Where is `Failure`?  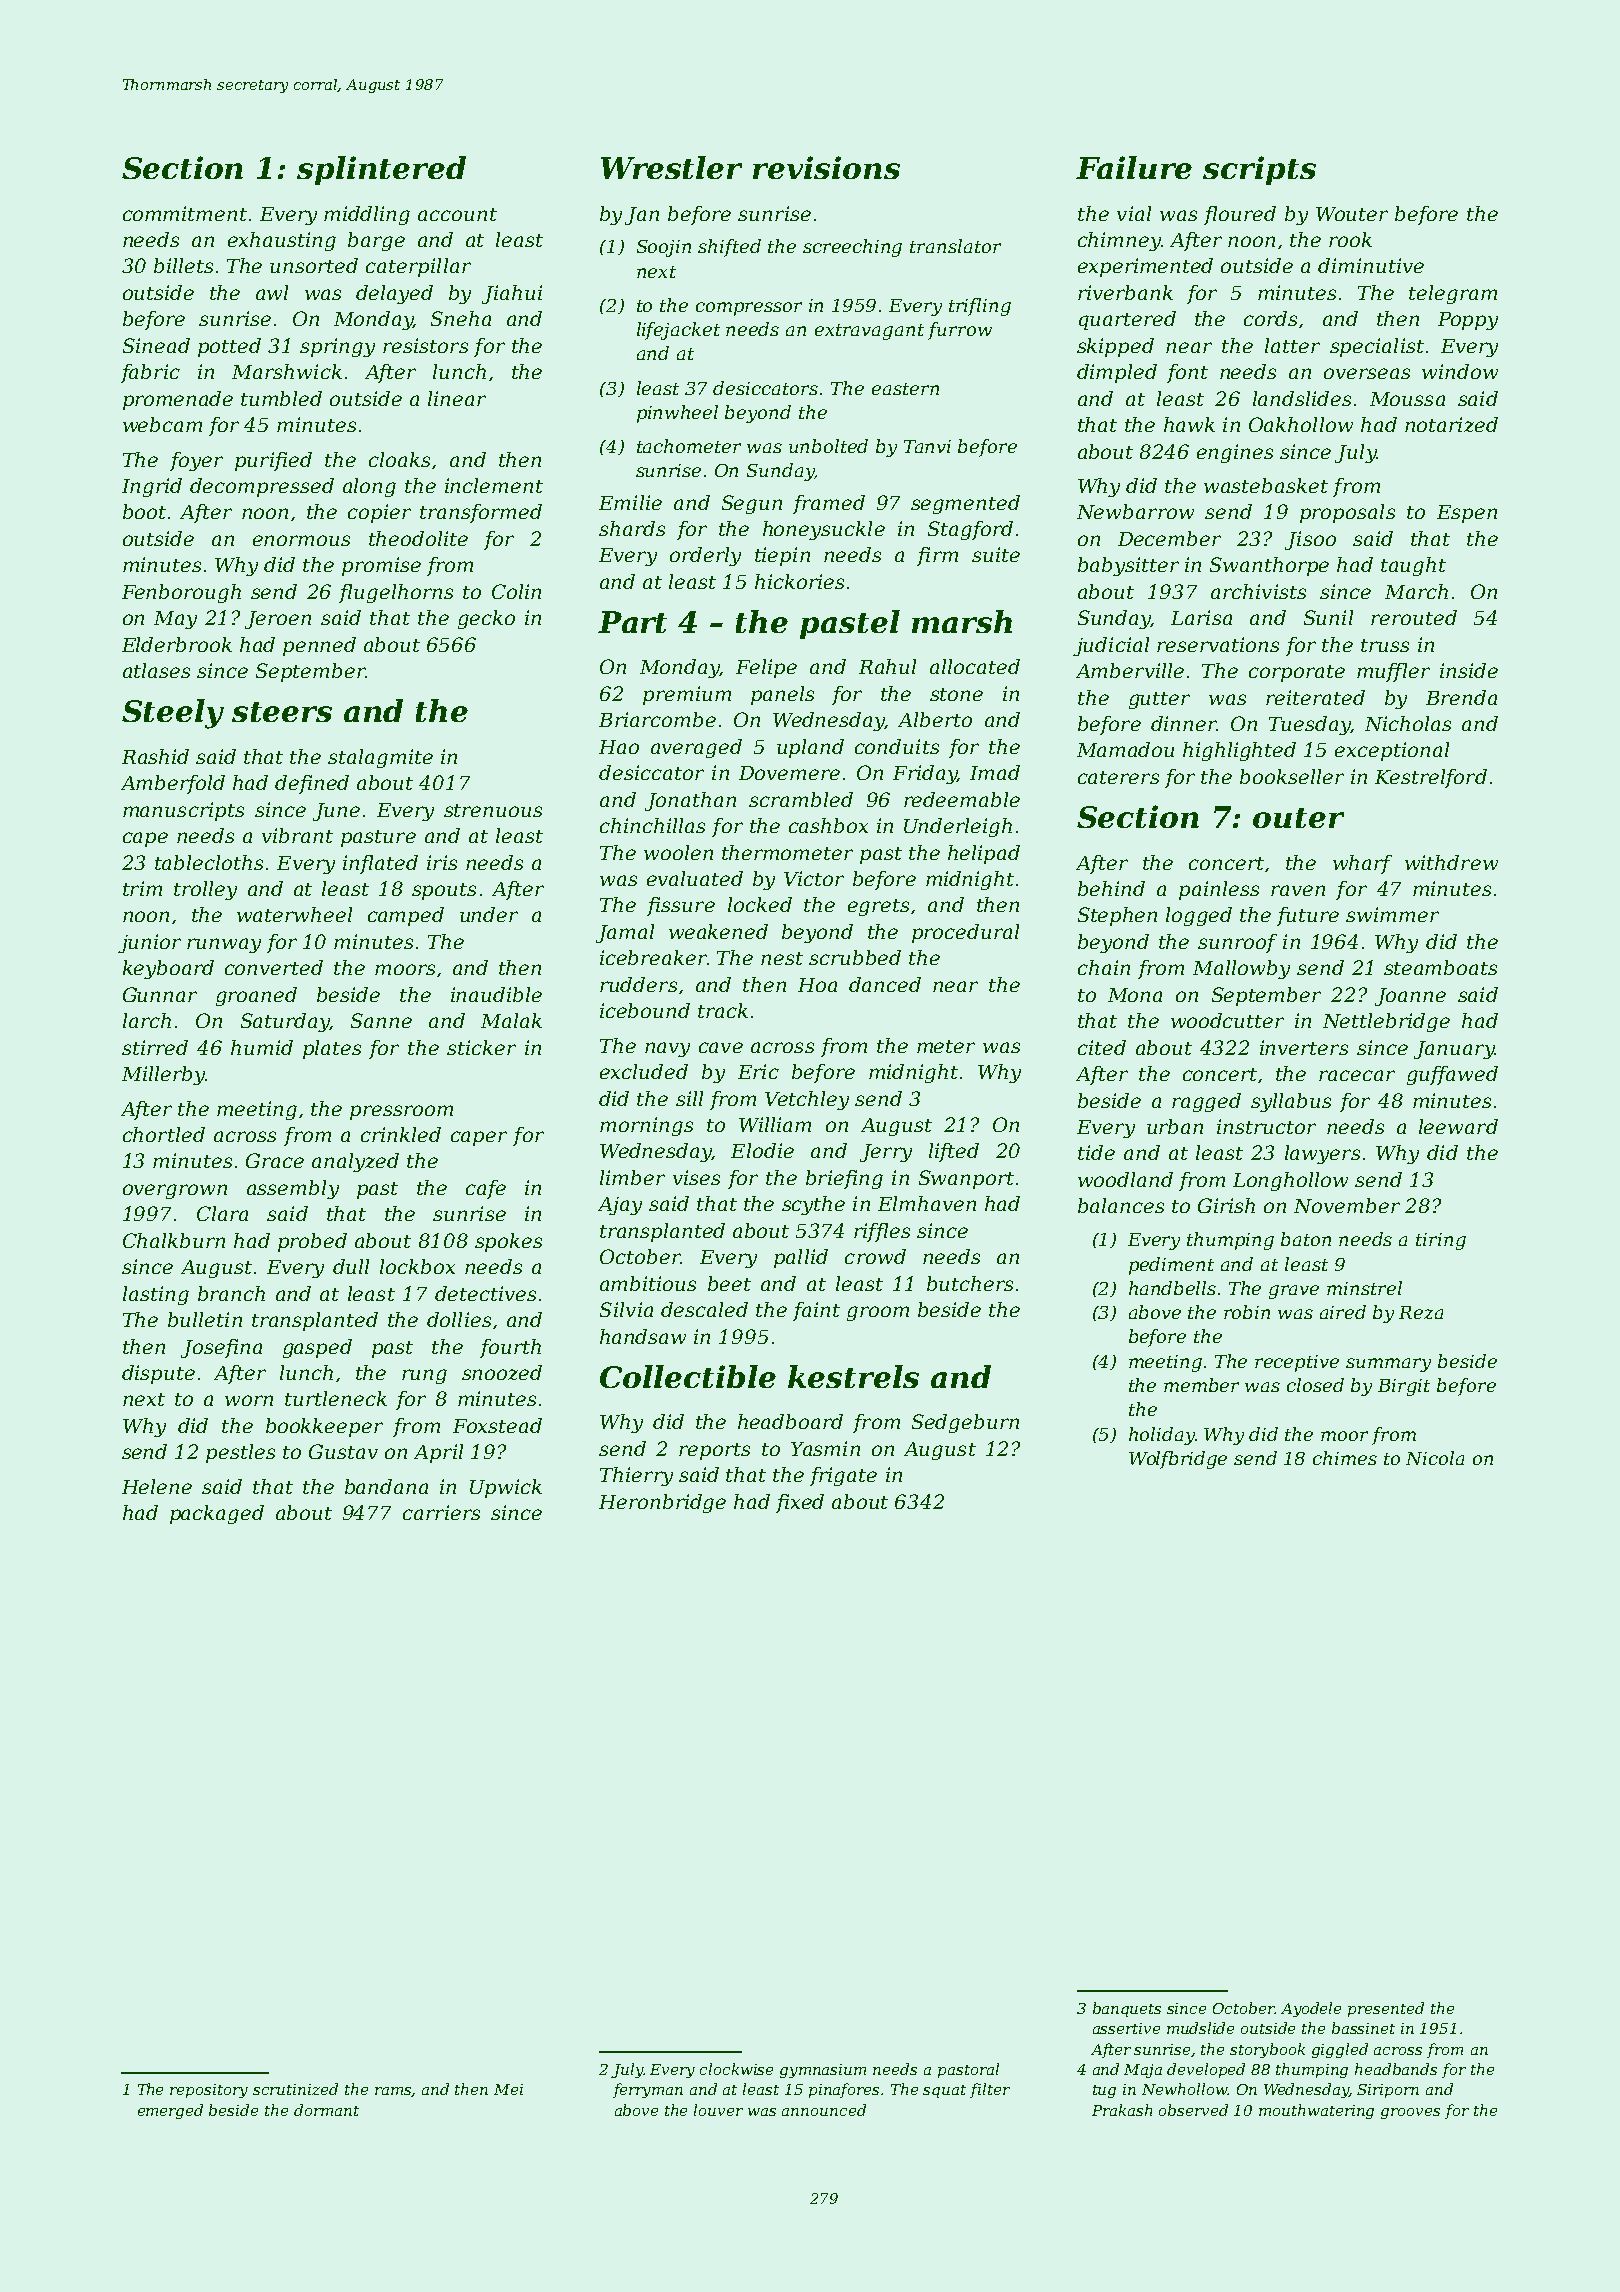 Failure is located at coordinates (1134, 167).
